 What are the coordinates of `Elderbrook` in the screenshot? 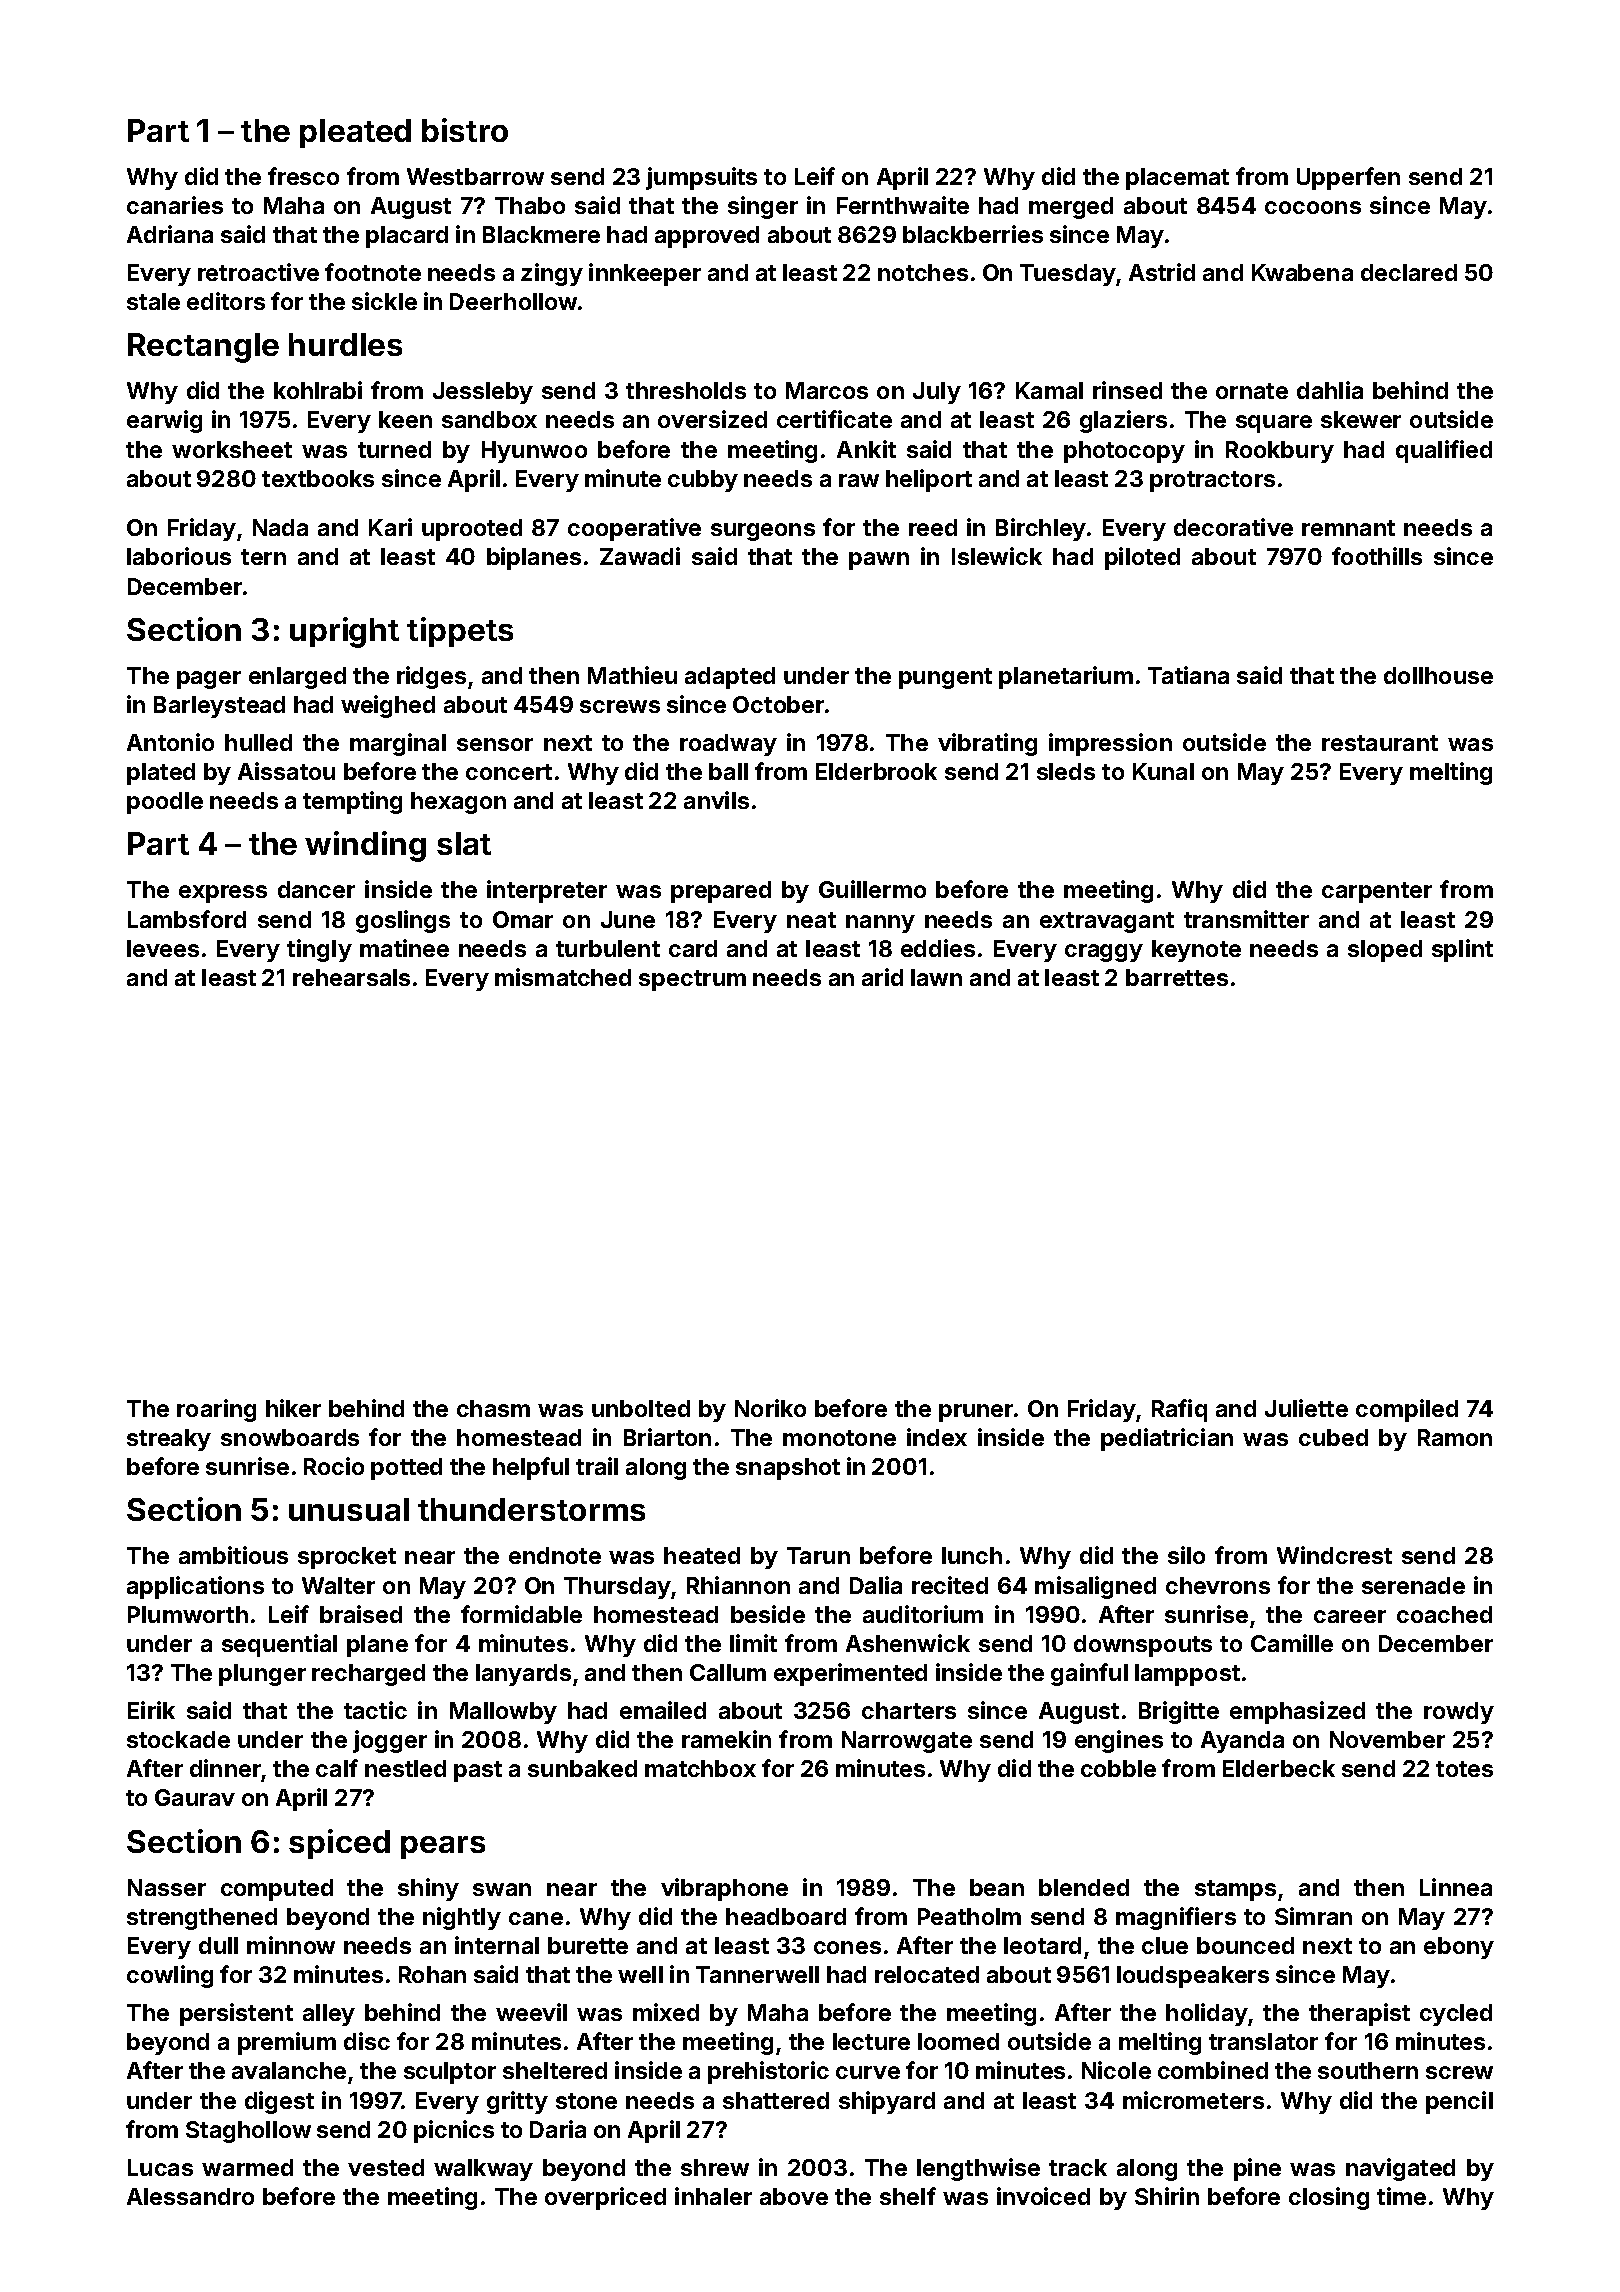 It's located at (876, 771).
